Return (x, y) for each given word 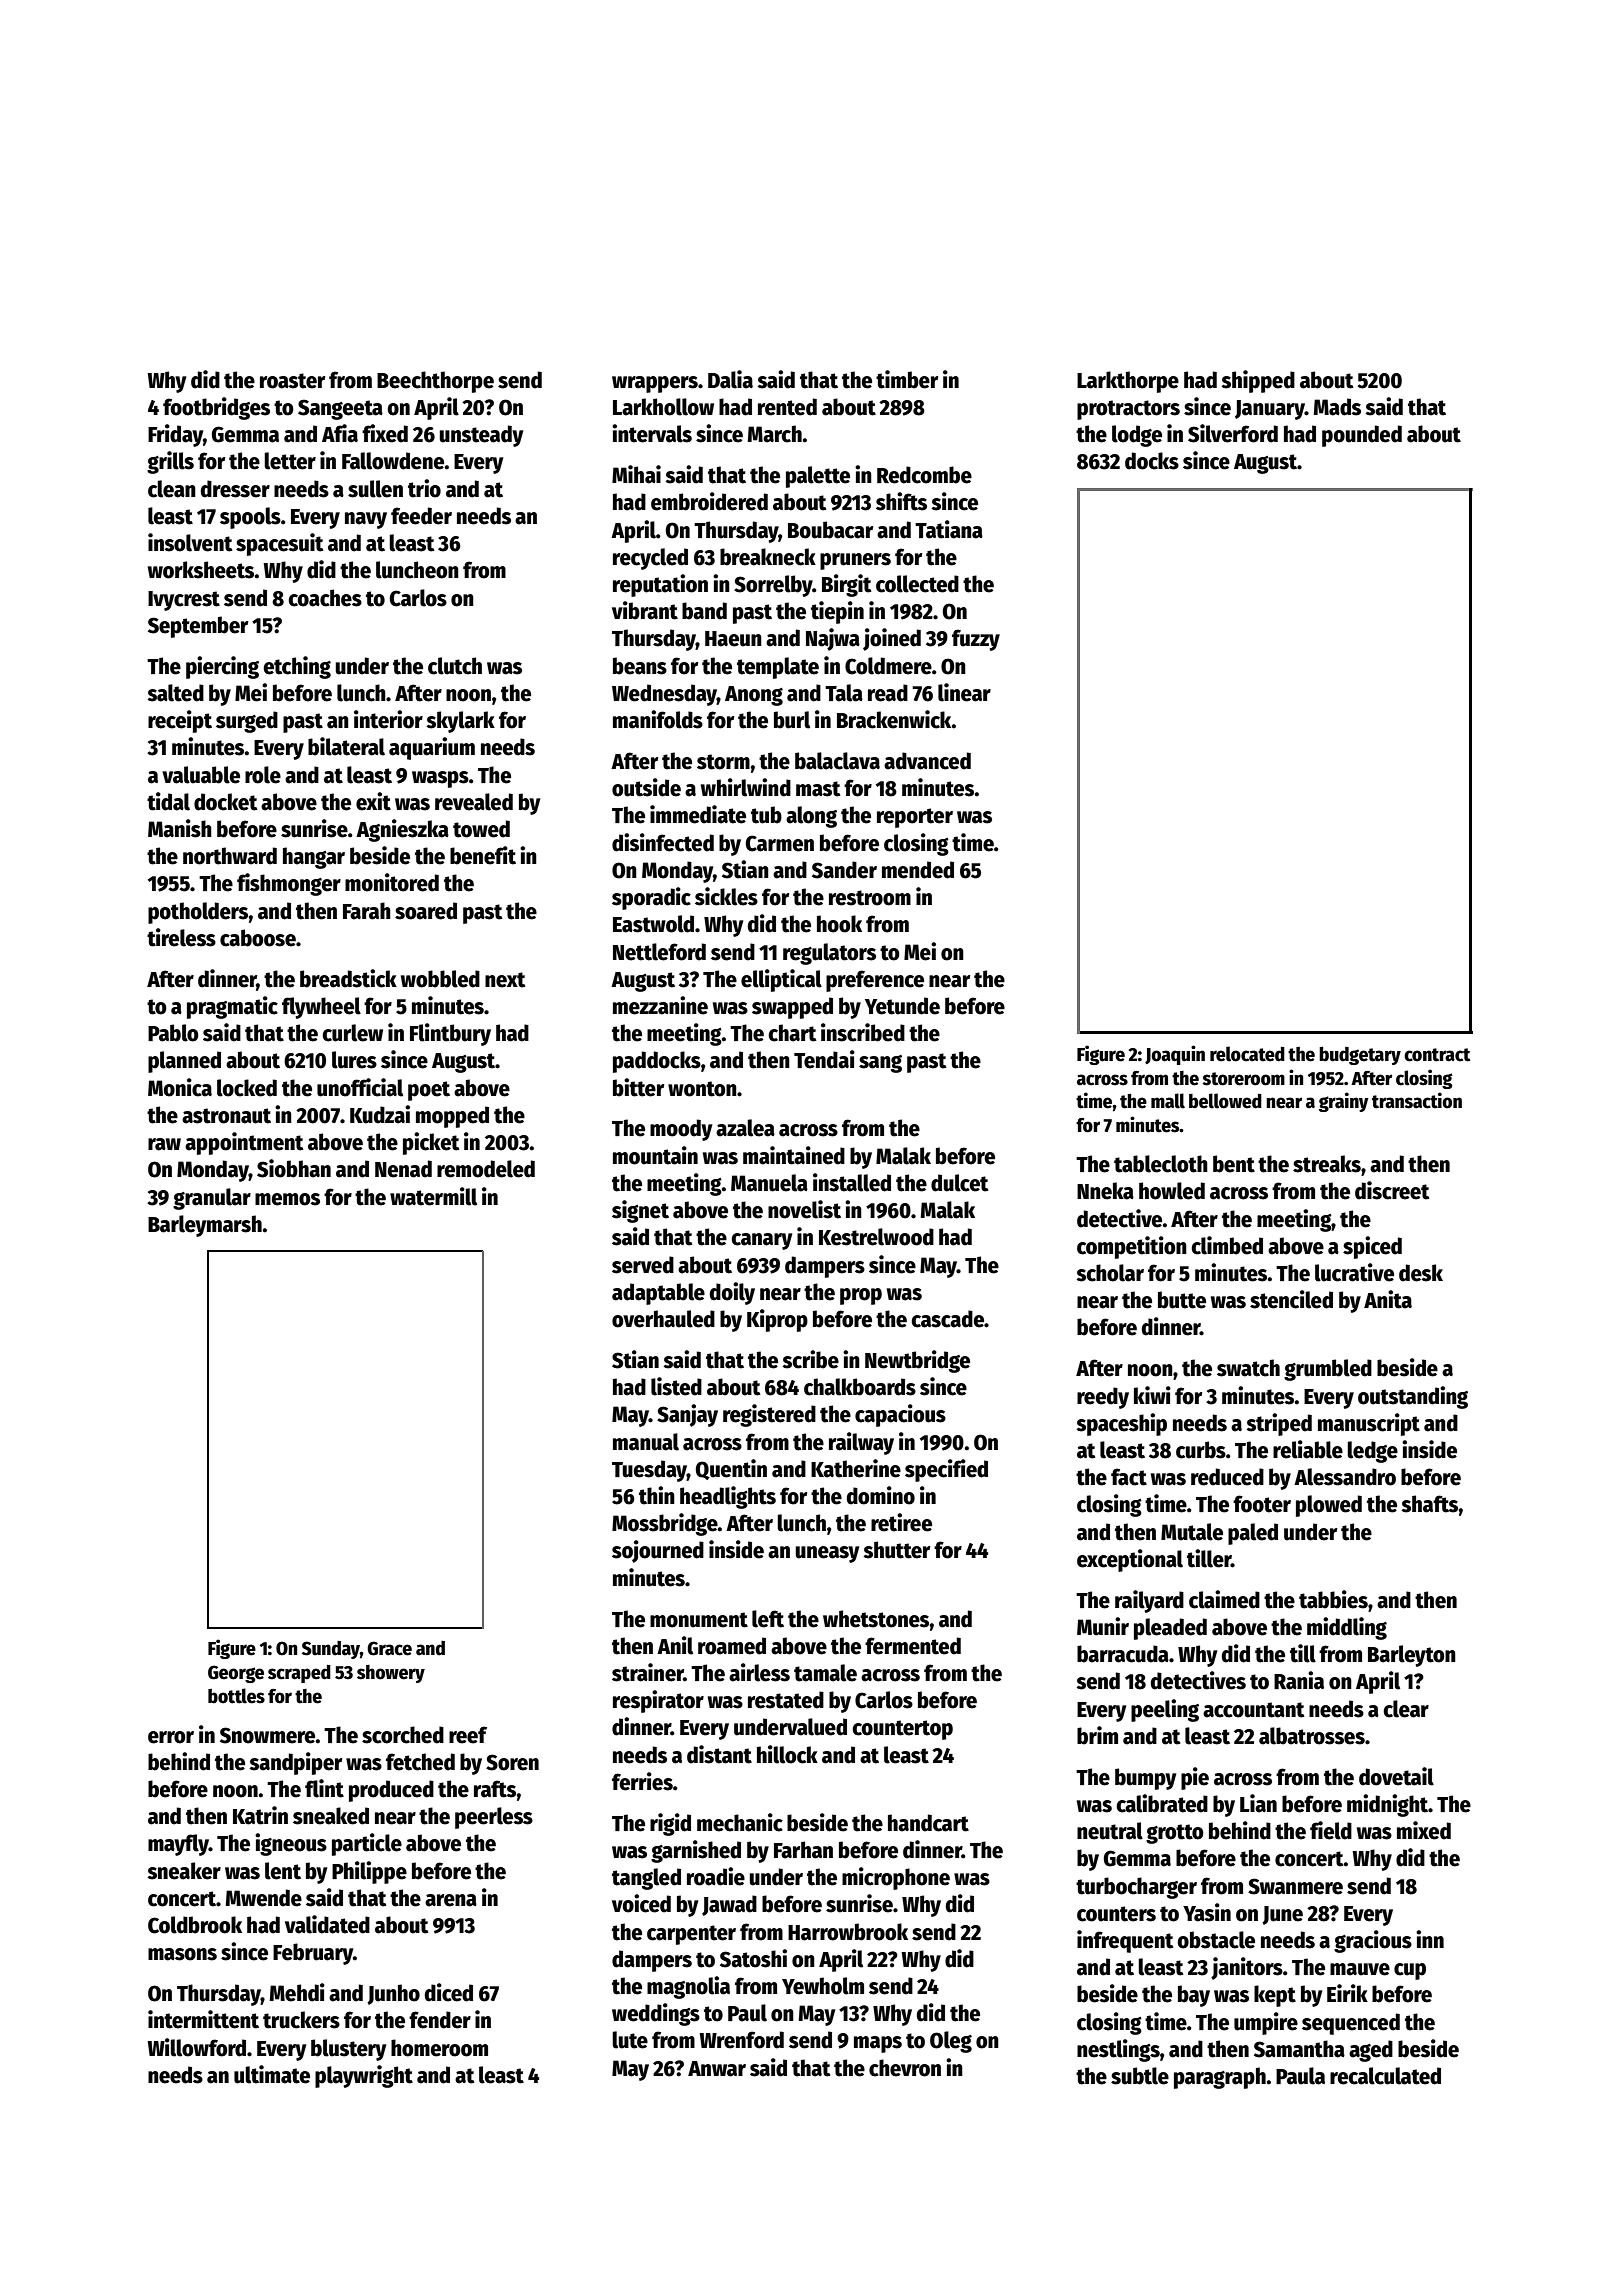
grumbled (1328, 1370)
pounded (1362, 436)
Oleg (951, 2042)
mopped (452, 1117)
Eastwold (653, 924)
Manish (180, 828)
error (171, 1737)
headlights (728, 1497)
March (775, 434)
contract (1437, 1055)
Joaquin (1175, 1055)
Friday (175, 435)
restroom (870, 898)
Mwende (264, 1898)
